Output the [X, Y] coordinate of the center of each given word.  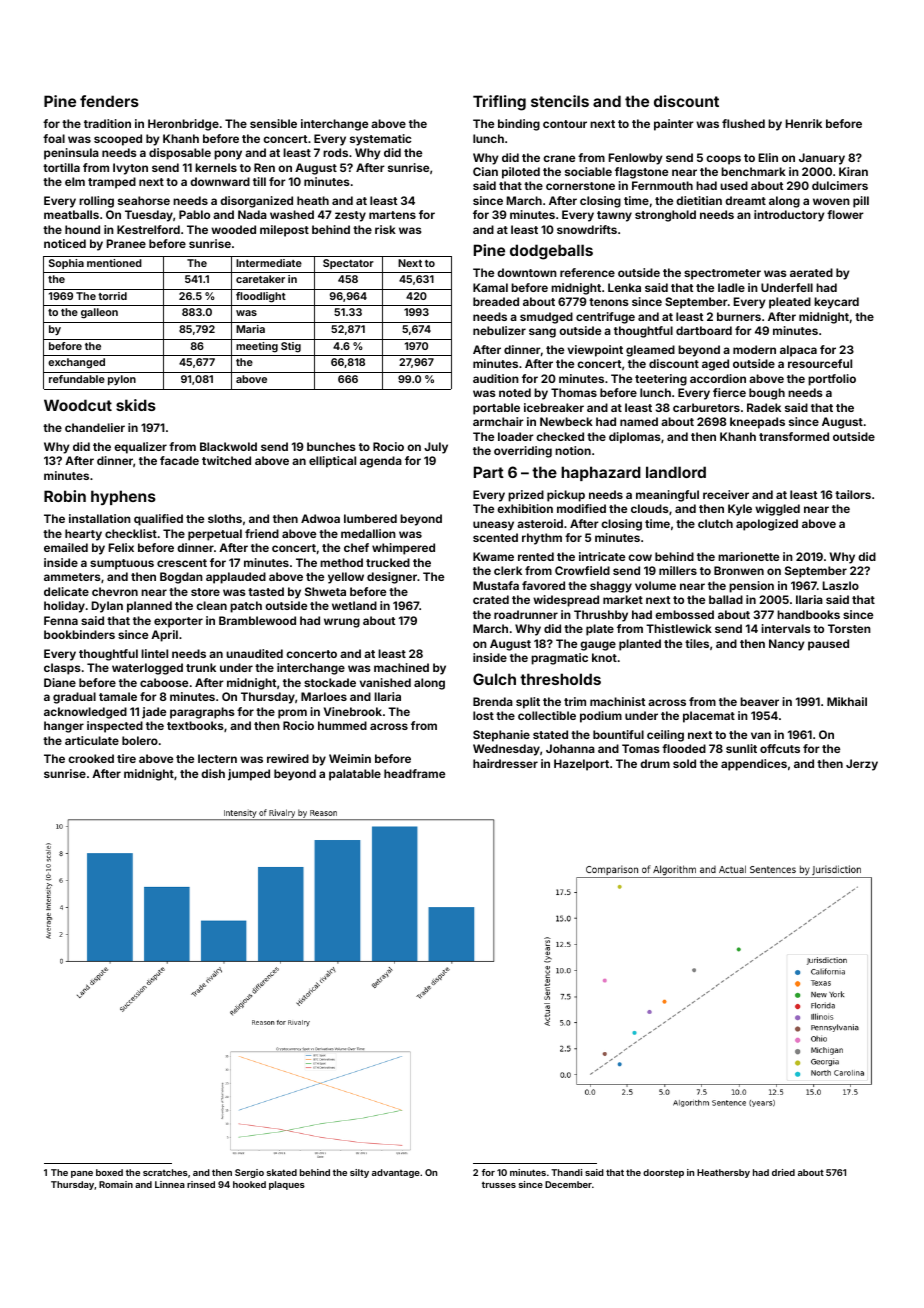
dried [783, 1172]
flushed [743, 123]
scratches [165, 1172]
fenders [109, 101]
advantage [396, 1173]
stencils [560, 101]
